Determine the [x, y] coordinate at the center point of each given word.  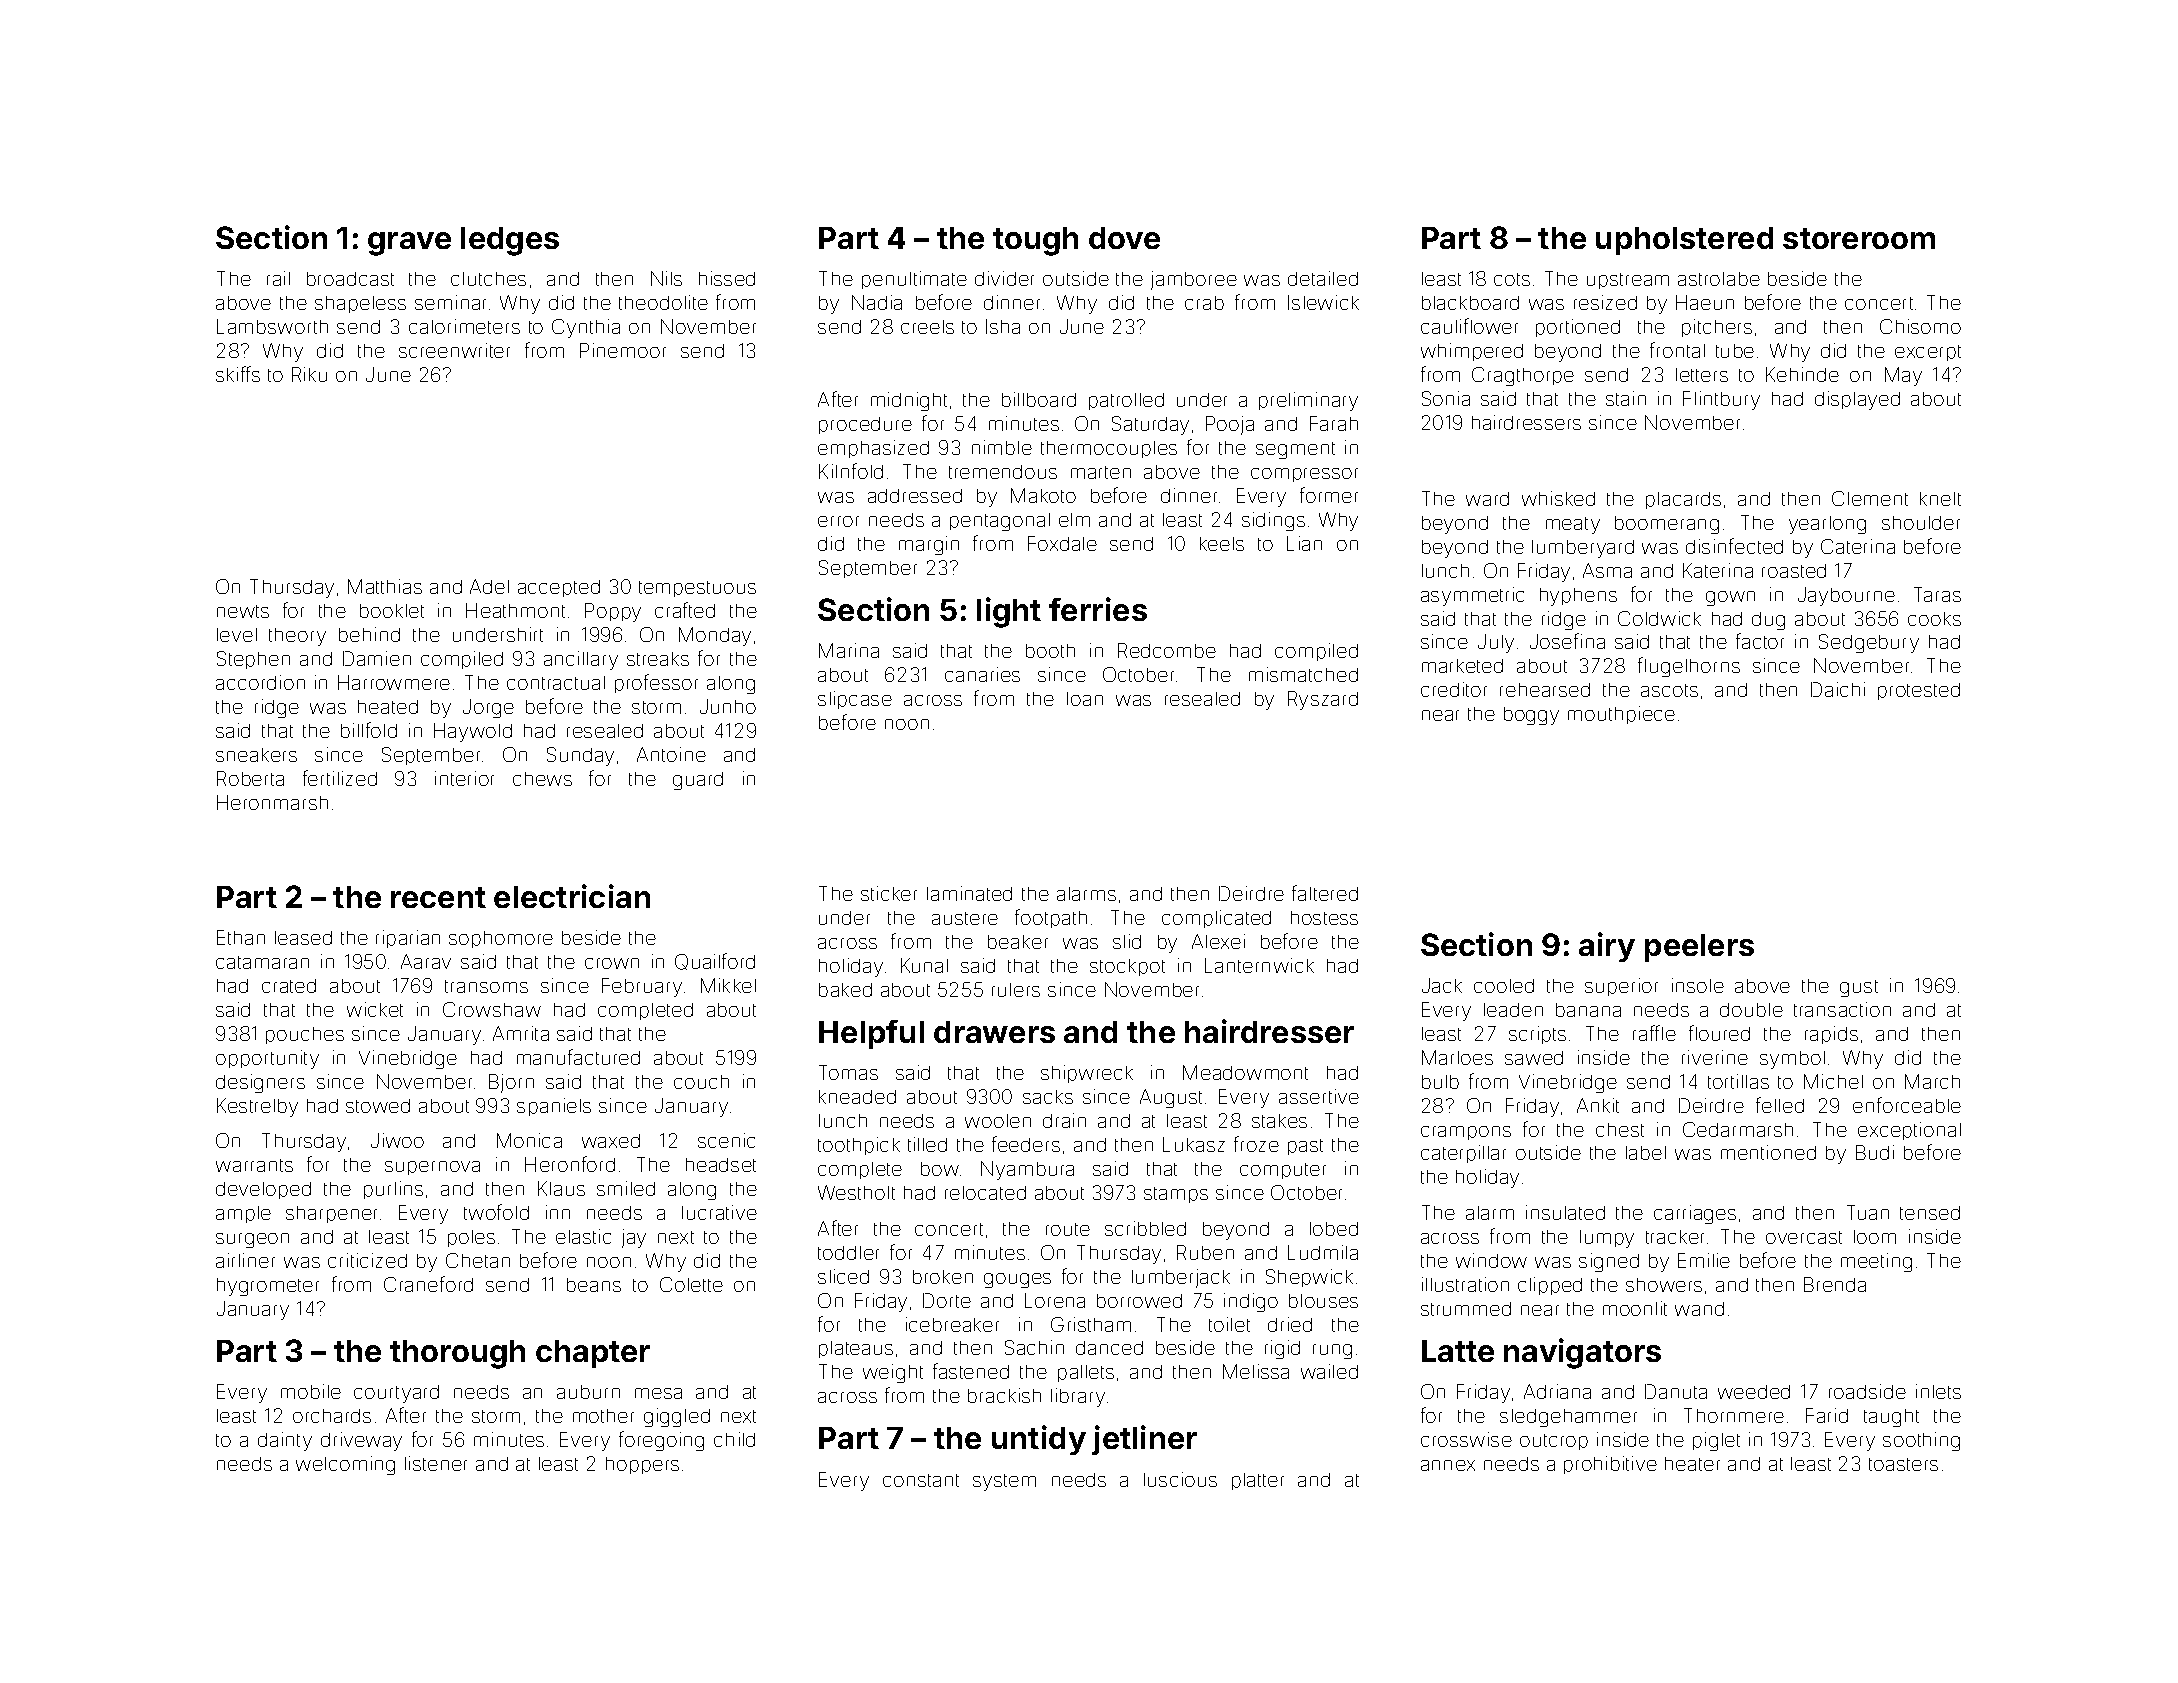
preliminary [1308, 401]
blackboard [1470, 303]
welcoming [345, 1465]
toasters [1903, 1464]
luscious [1180, 1479]
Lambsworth [272, 326]
